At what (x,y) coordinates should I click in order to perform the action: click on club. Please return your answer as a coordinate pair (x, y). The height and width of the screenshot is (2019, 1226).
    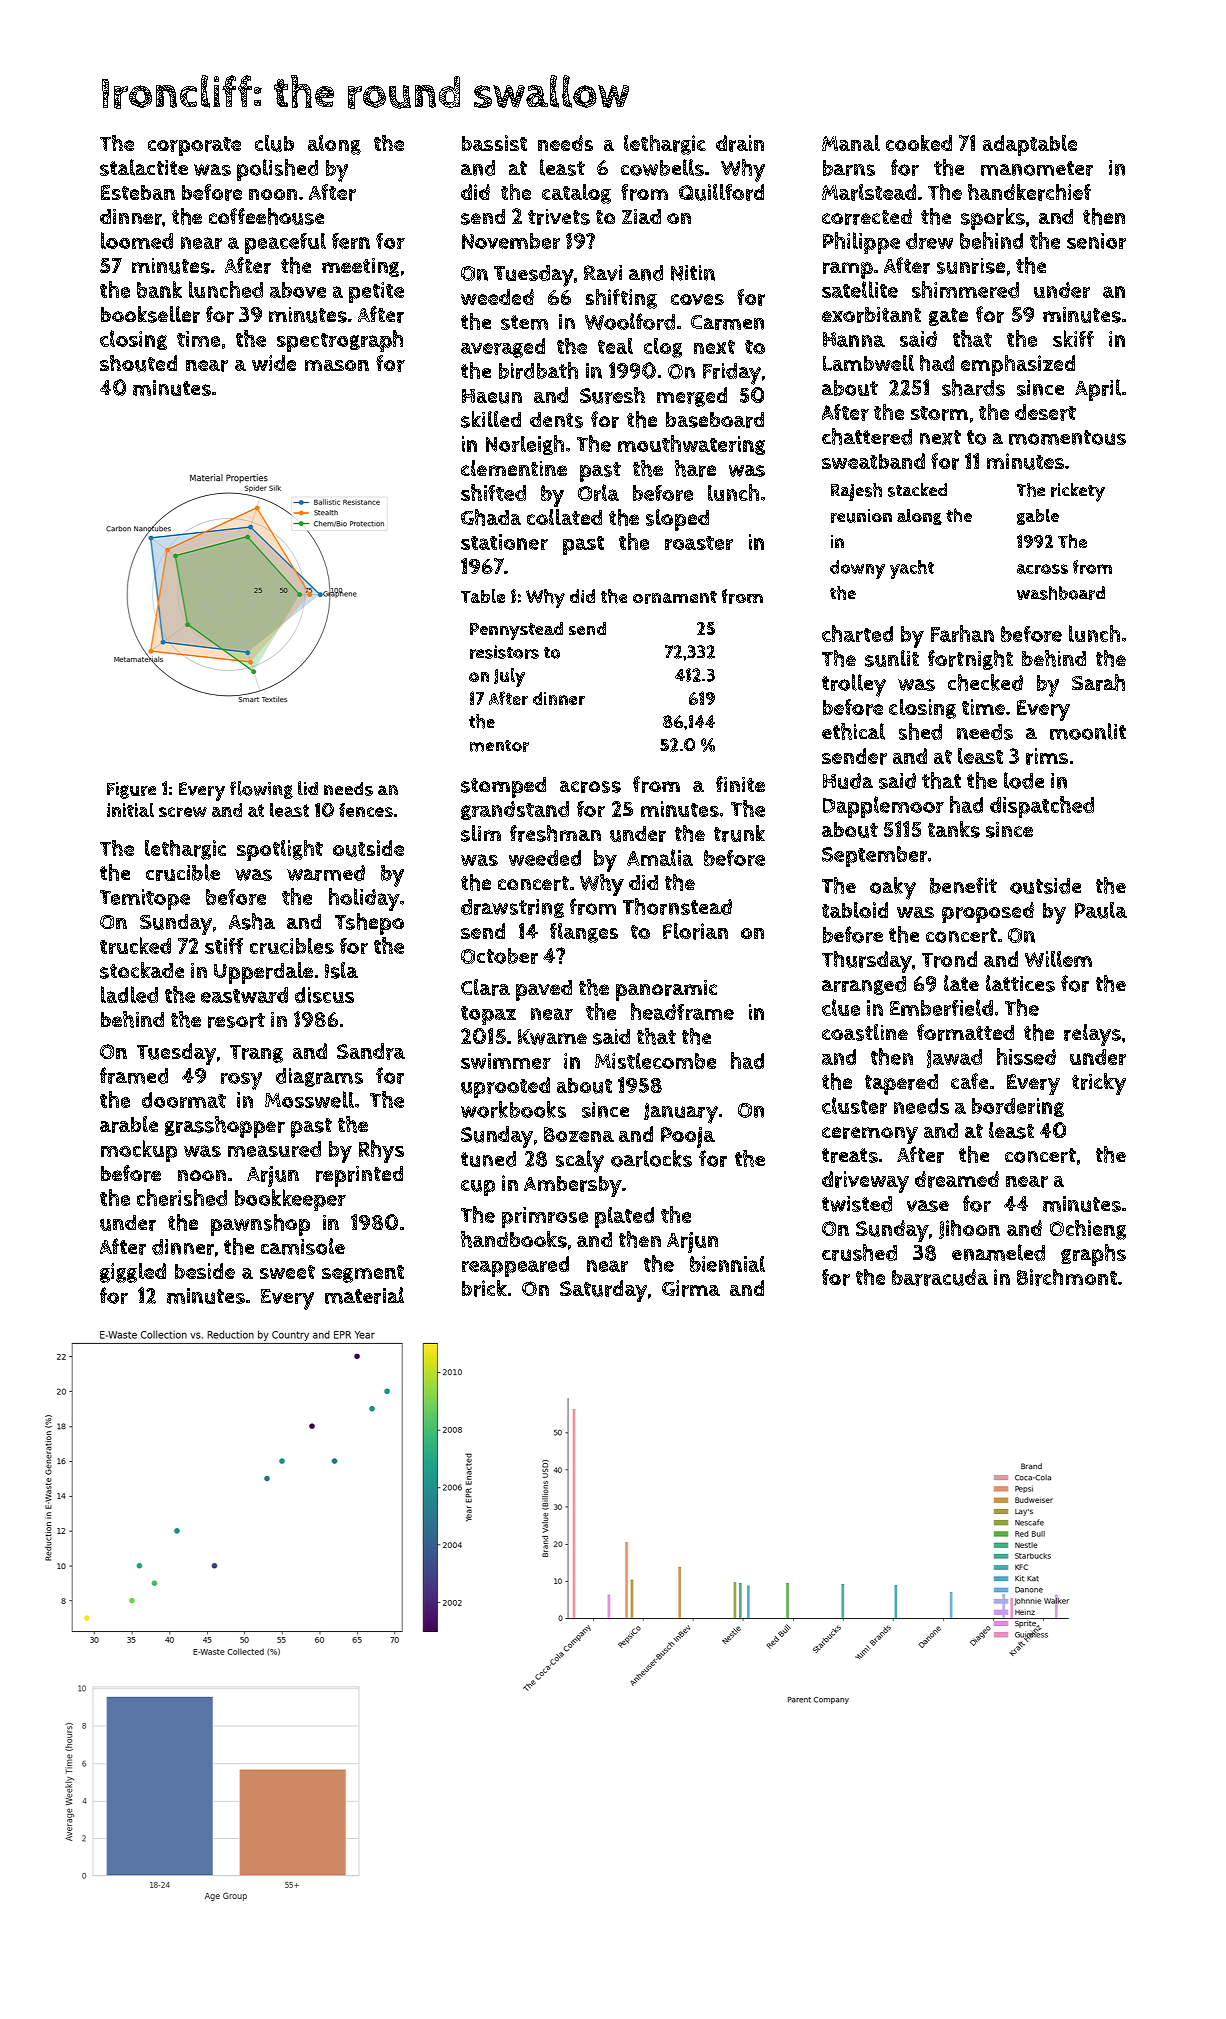
    Looking at the image, I should click on (274, 143).
